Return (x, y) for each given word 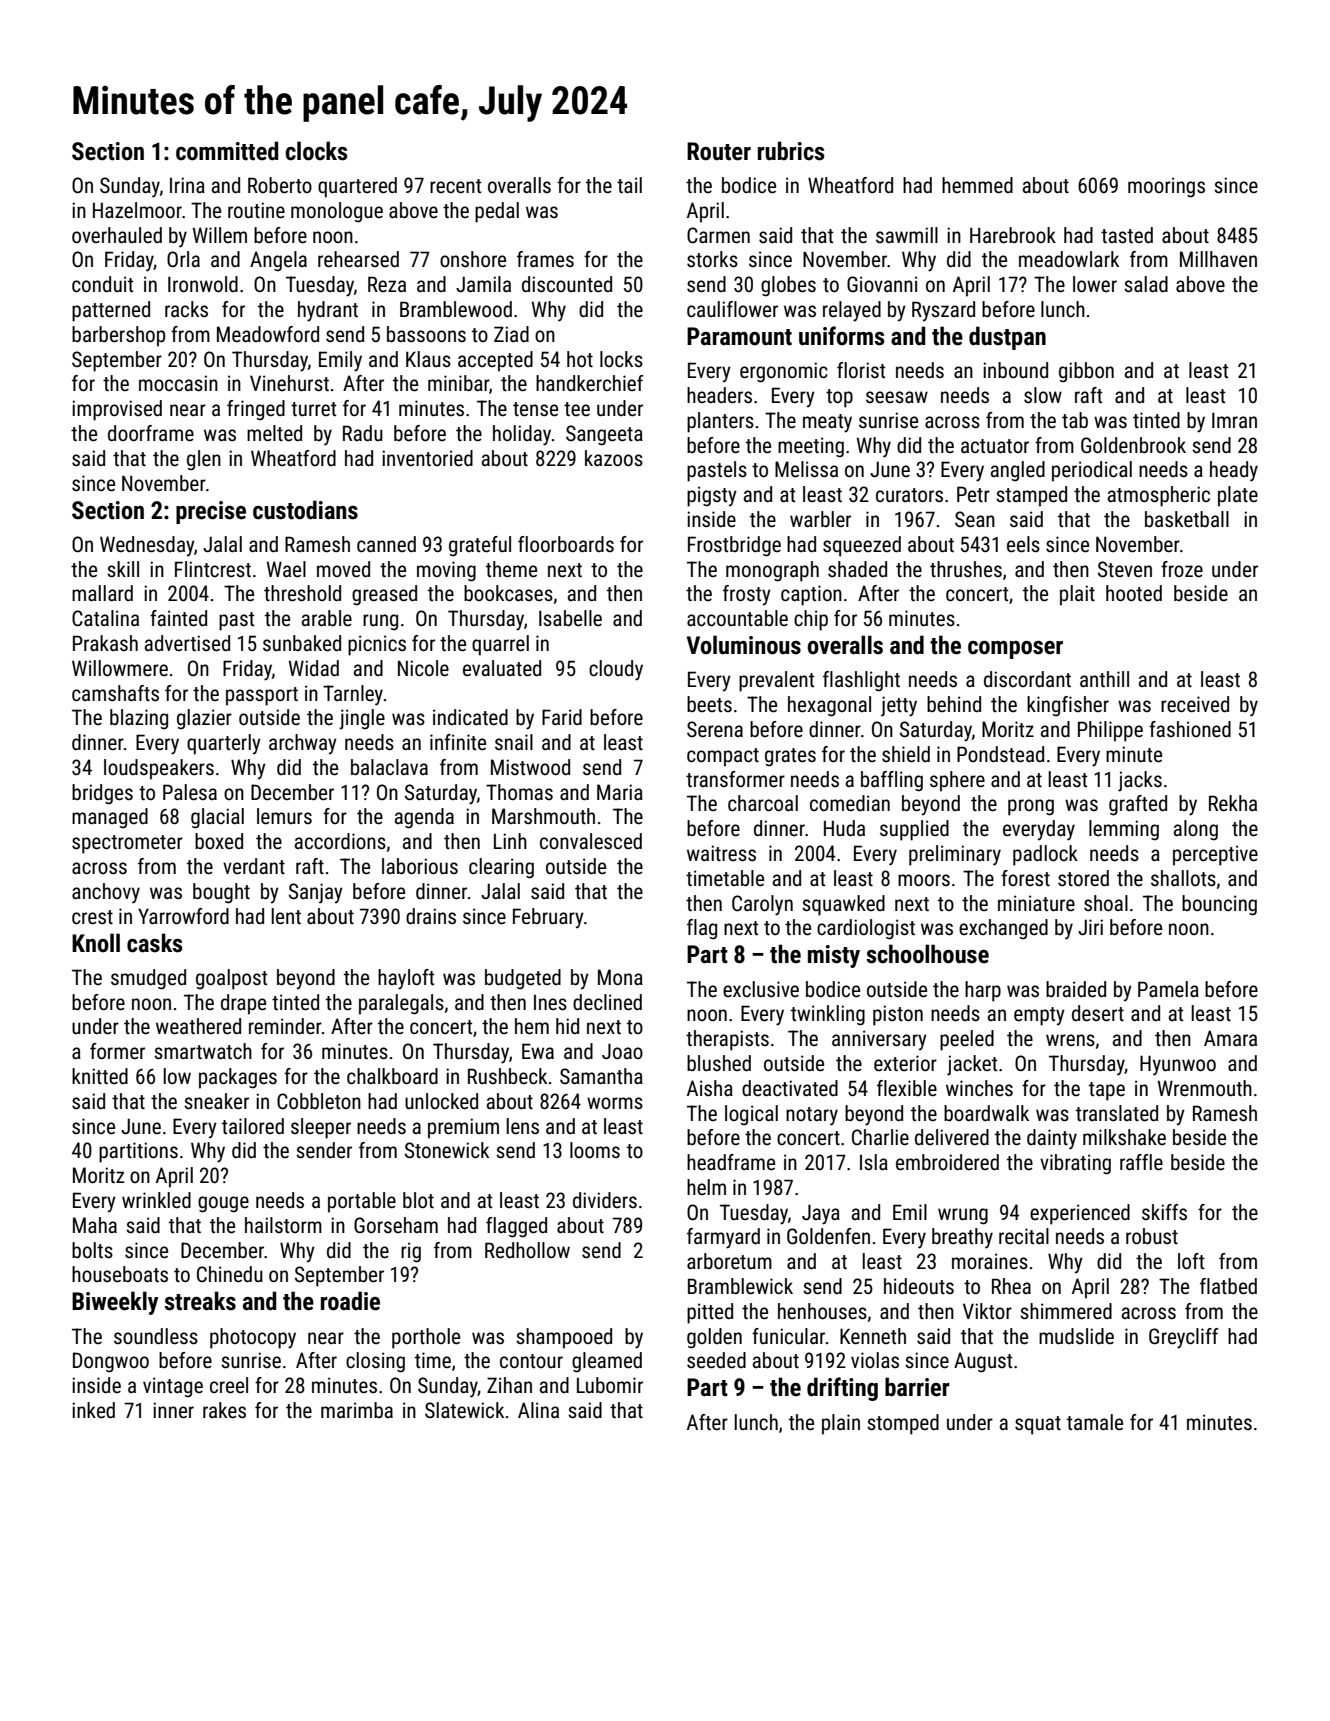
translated (1117, 1113)
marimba (357, 1410)
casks (155, 943)
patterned (111, 311)
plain (841, 1424)
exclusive (761, 989)
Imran (1234, 420)
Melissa (806, 469)
